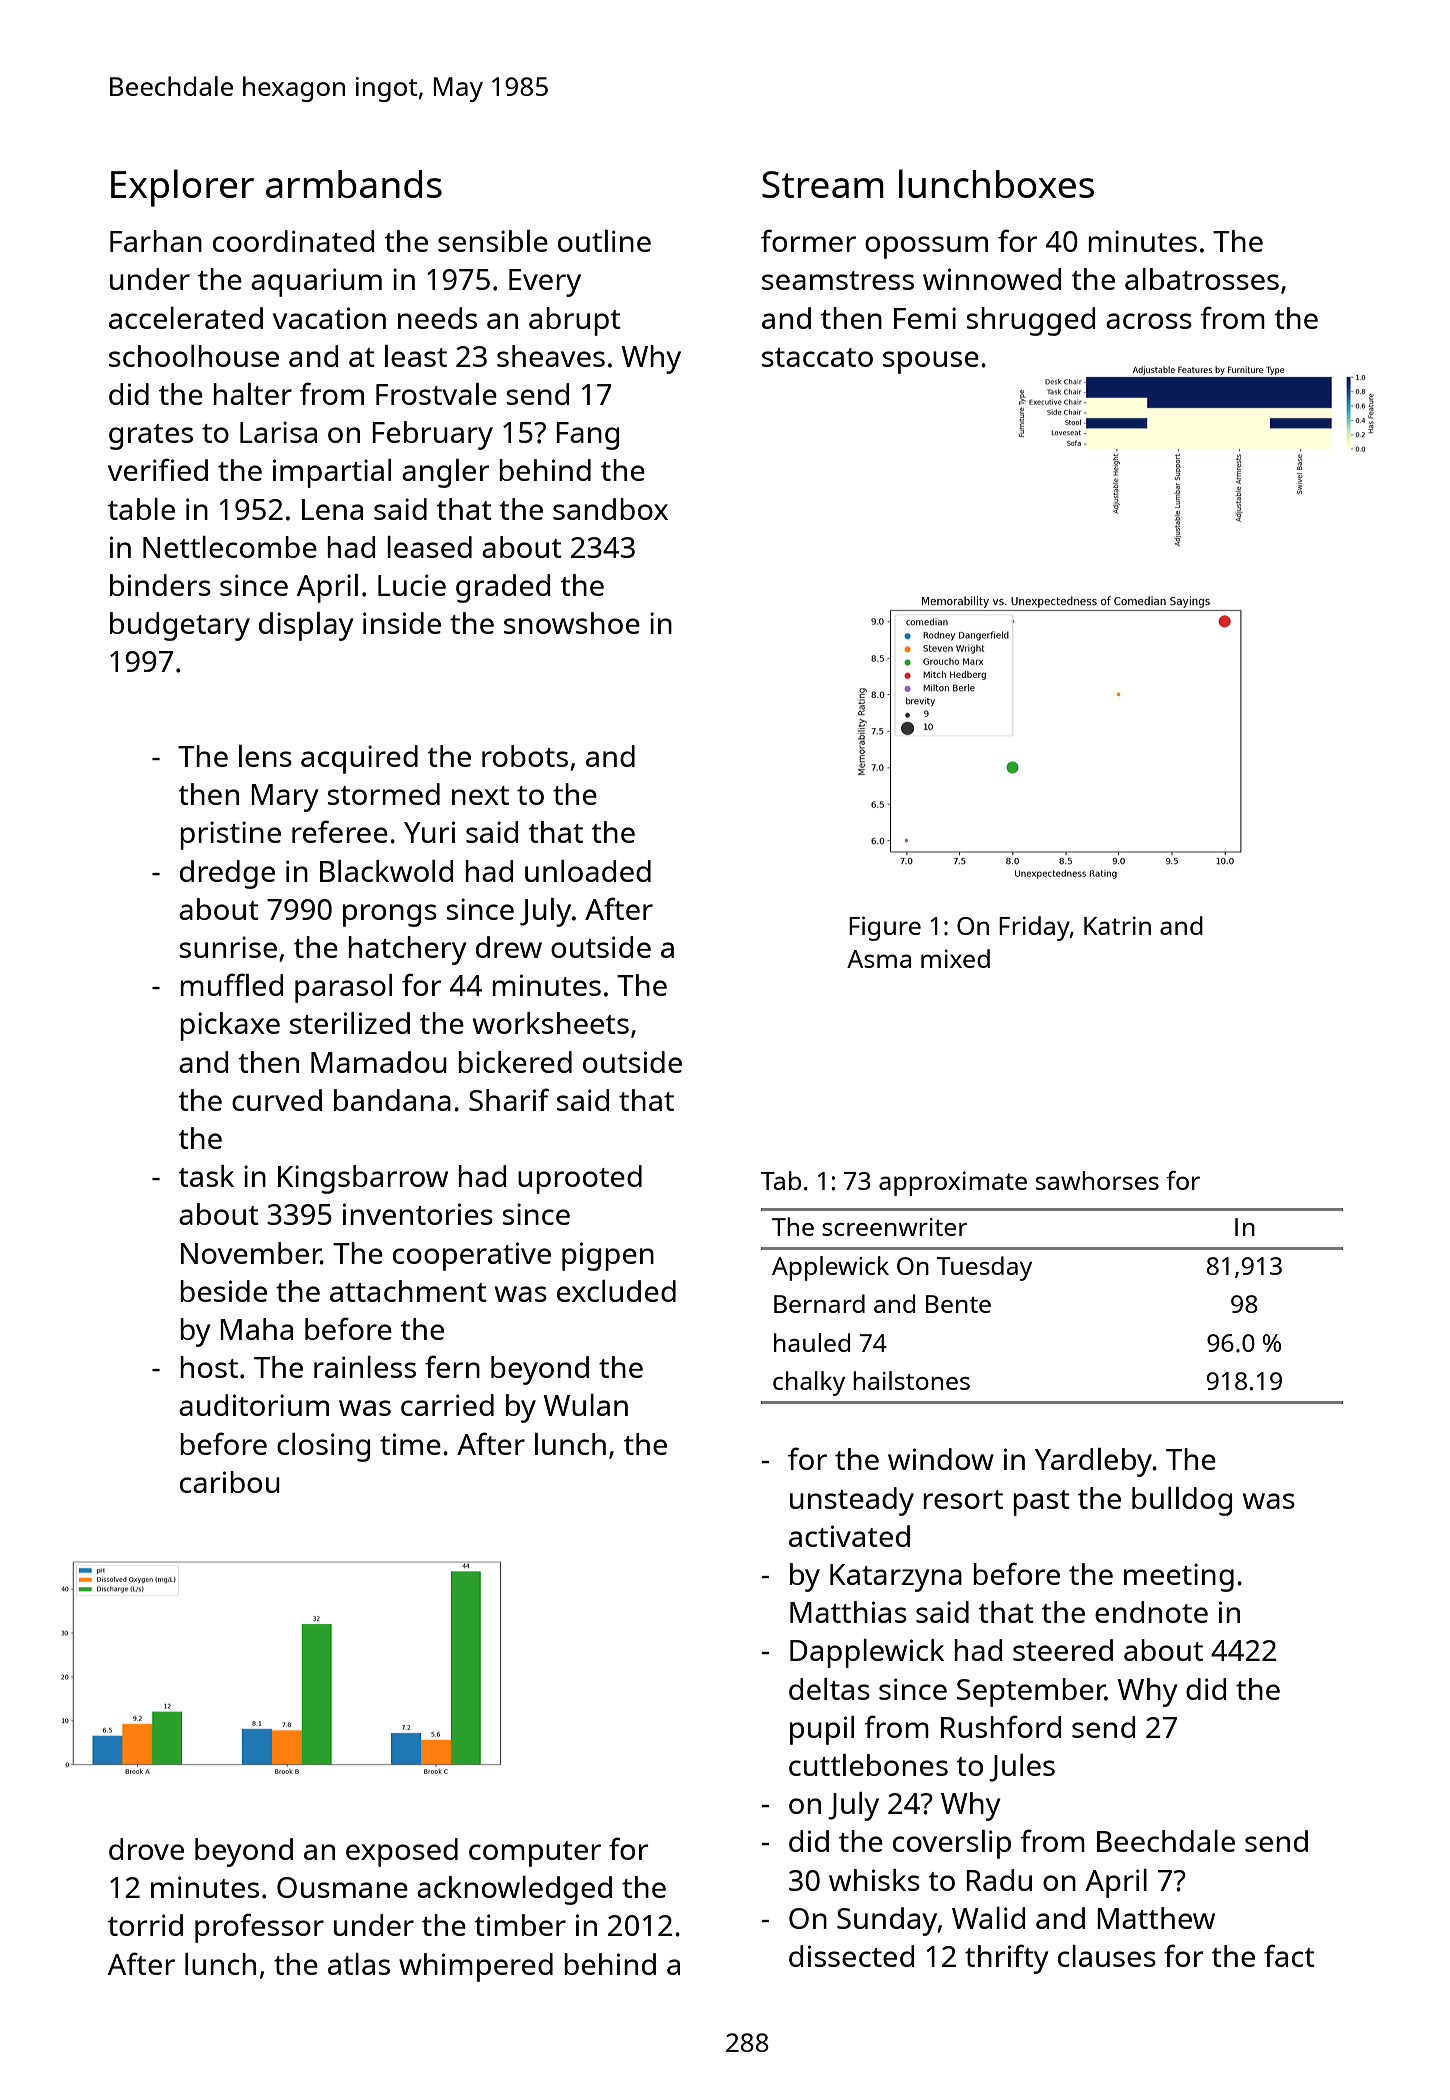 This document has height=2100, width=1450. I want to click on Lucie, so click(412, 585).
